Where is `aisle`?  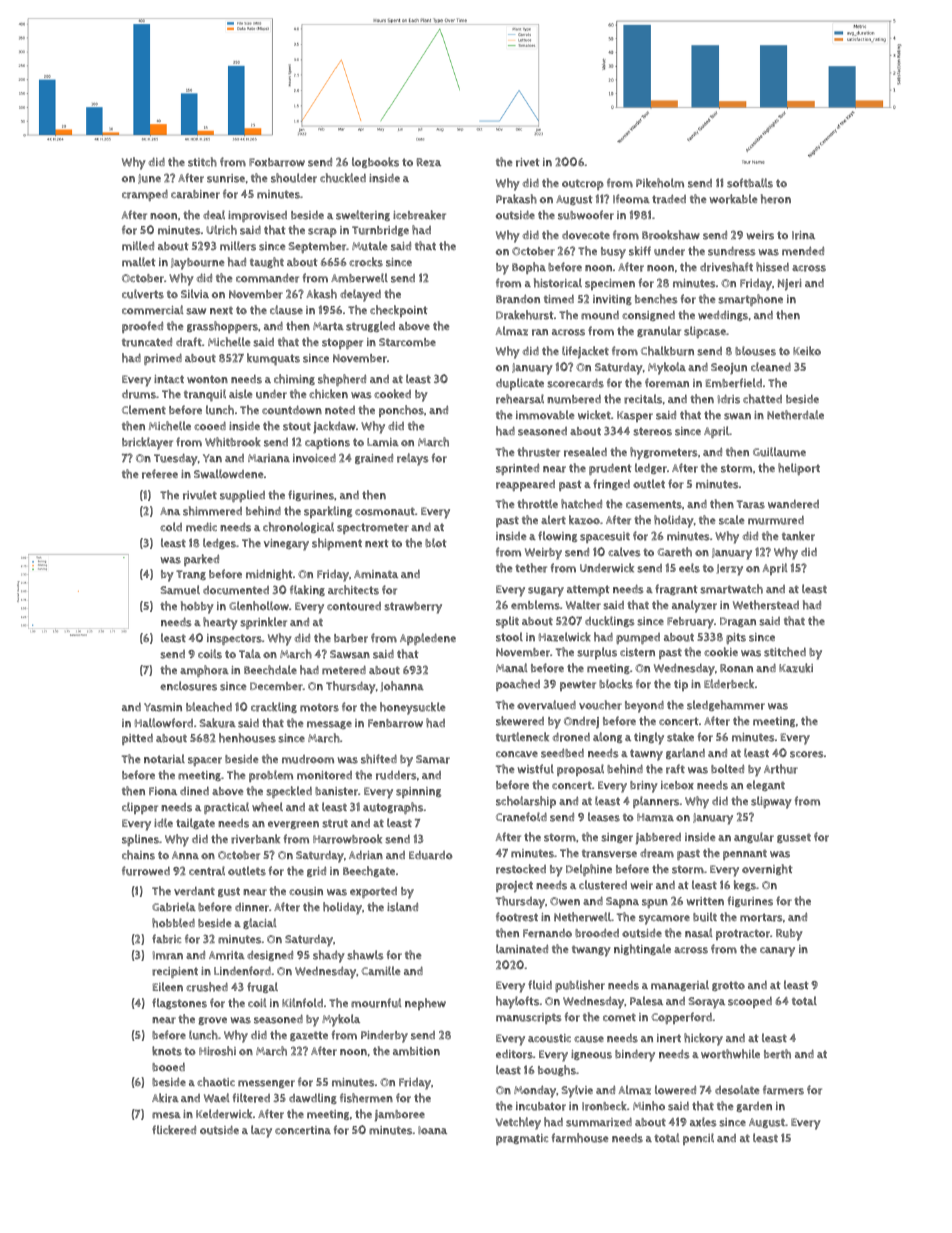 aisle is located at coordinates (241, 394).
